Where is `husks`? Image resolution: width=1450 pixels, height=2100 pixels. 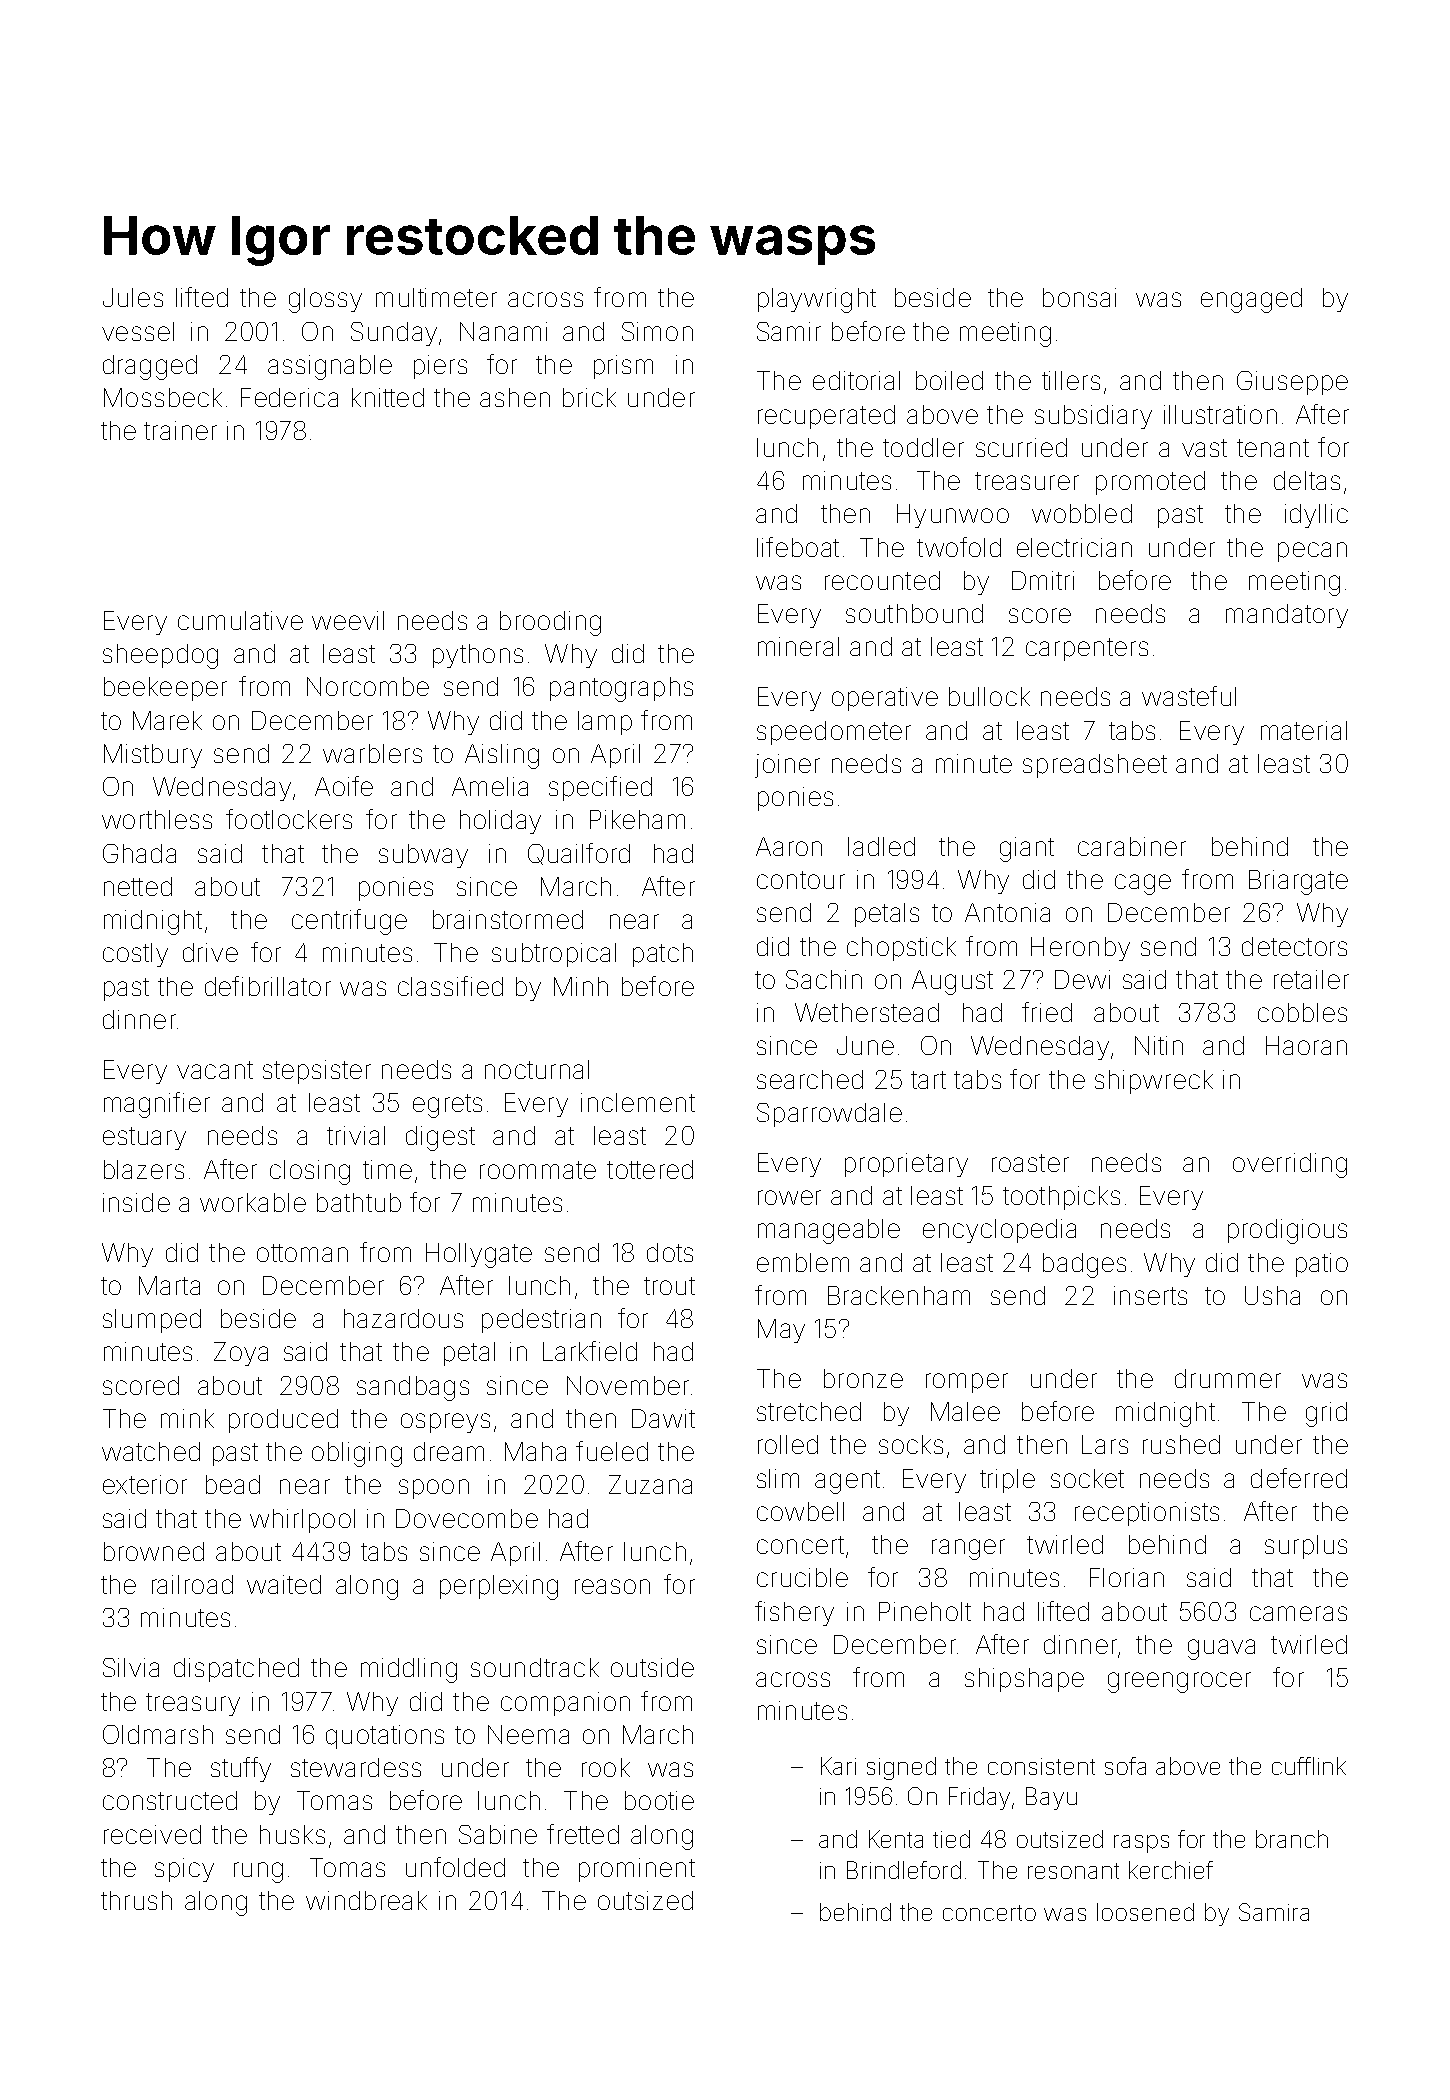
husks is located at coordinates (292, 1834).
